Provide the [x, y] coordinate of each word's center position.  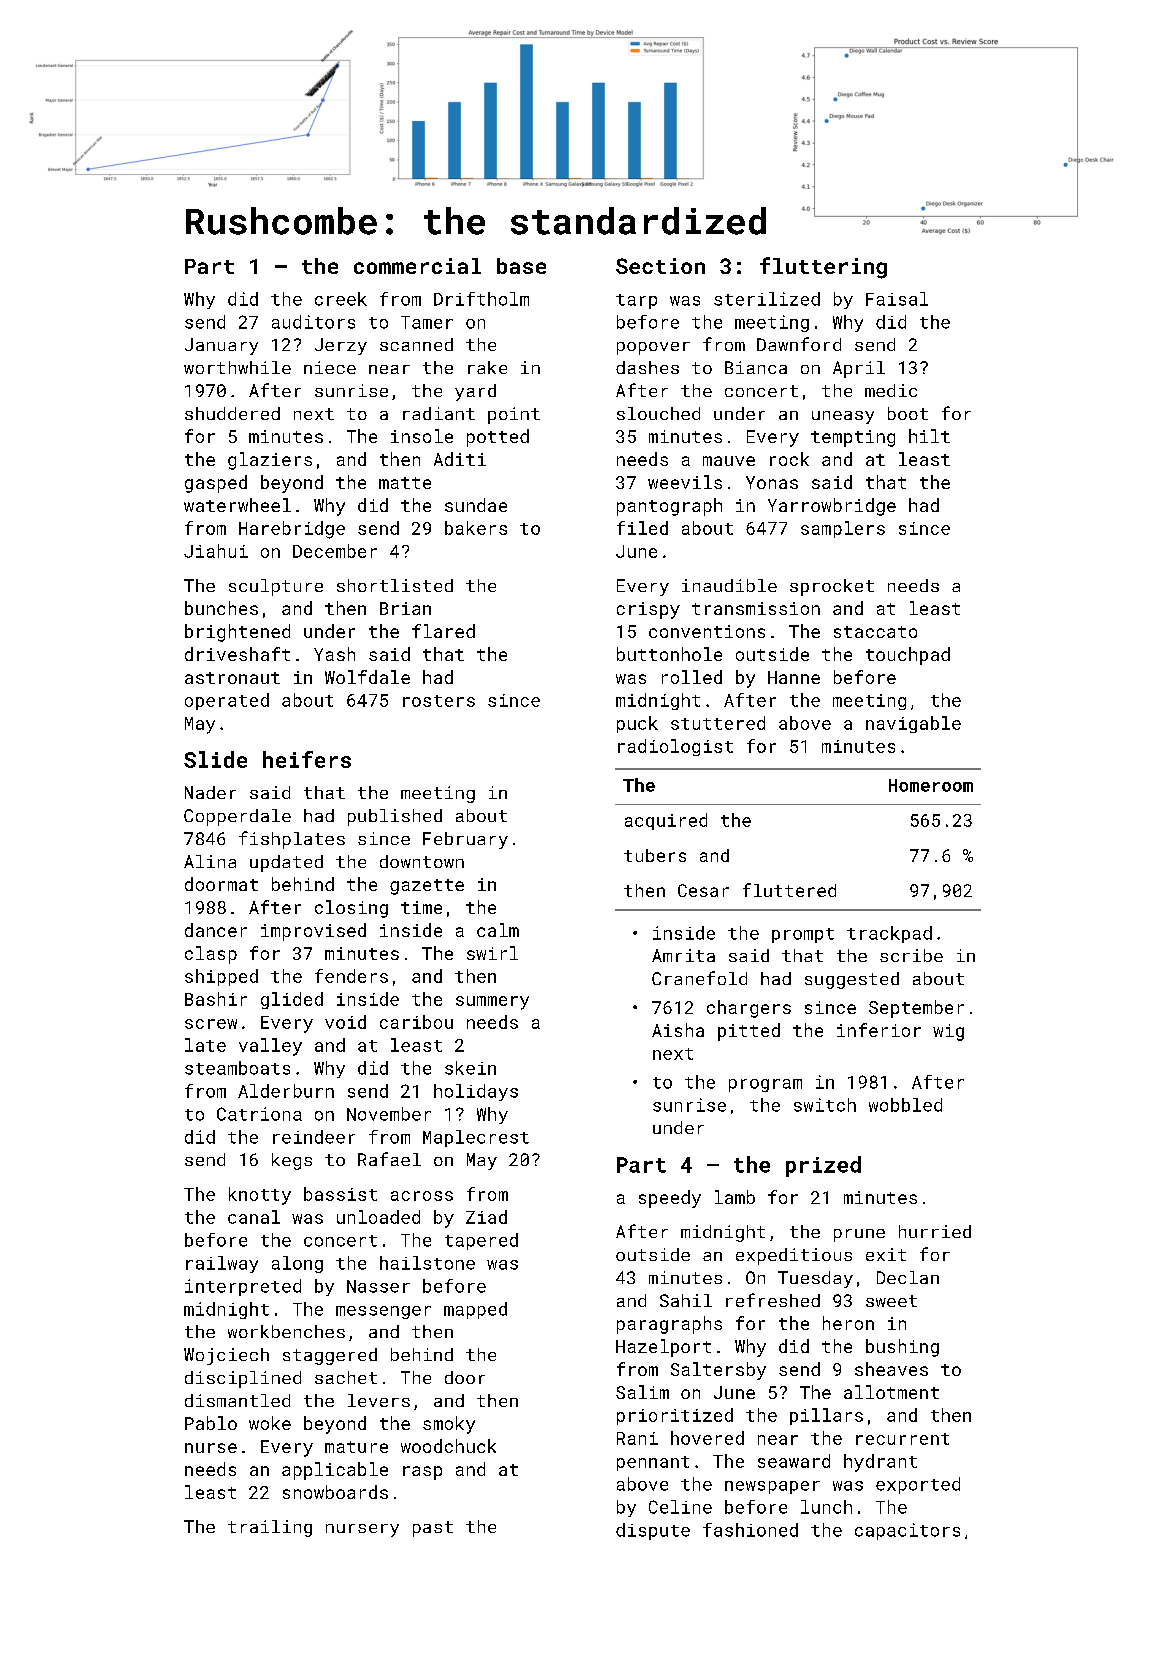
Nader [210, 792]
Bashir [216, 999]
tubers [655, 855]
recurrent [902, 1439]
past [433, 1529]
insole [422, 436]
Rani [637, 1438]
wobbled [905, 1105]
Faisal [897, 299]
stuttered [718, 723]
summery [492, 1003]
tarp [636, 301]
